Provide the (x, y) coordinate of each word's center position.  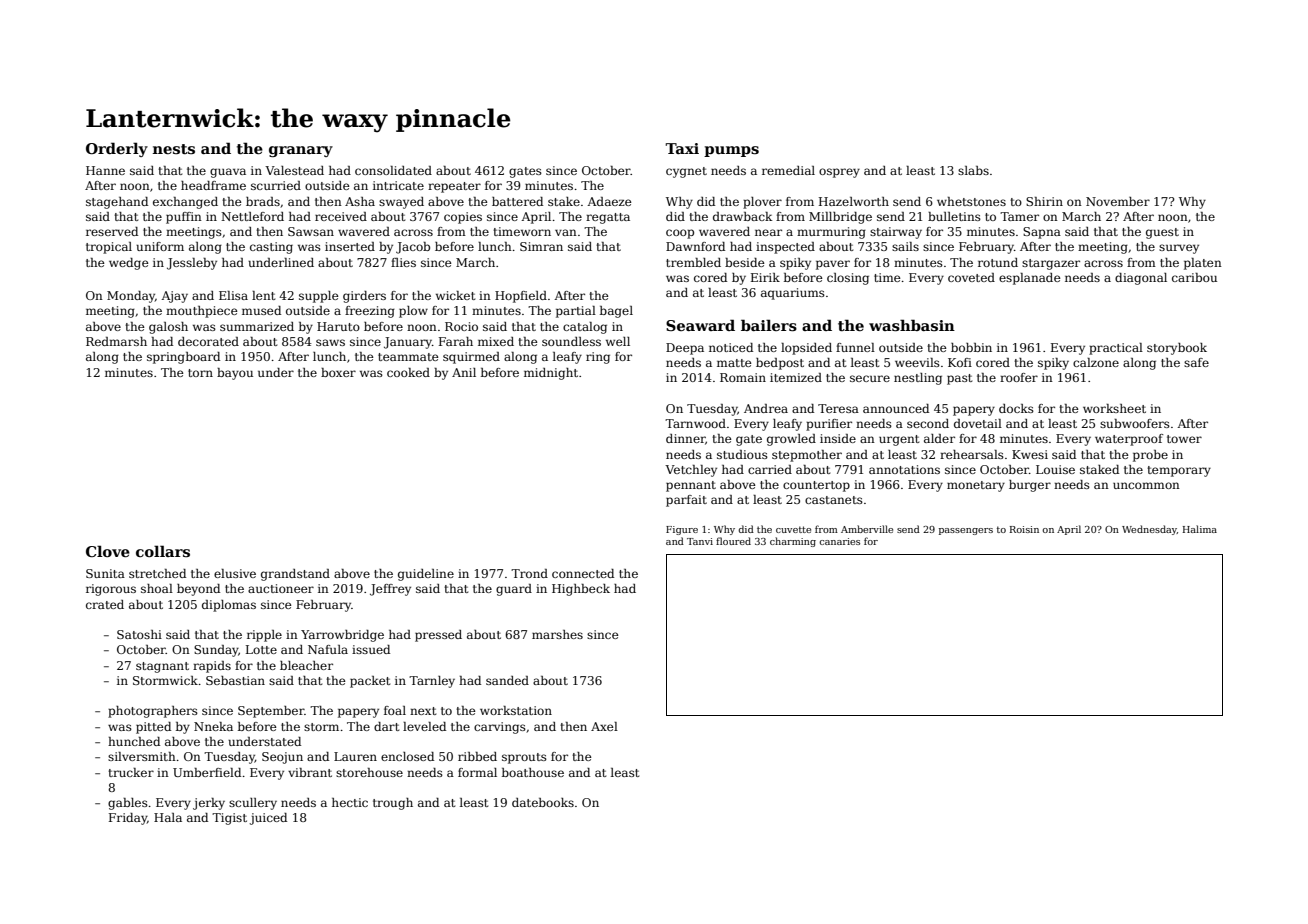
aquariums (793, 294)
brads (263, 201)
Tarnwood (695, 423)
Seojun (282, 758)
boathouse (533, 772)
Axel (604, 726)
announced (896, 408)
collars (163, 551)
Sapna (1042, 233)
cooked (408, 372)
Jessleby (192, 264)
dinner (685, 438)
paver (833, 265)
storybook (1177, 349)
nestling (918, 379)
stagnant (162, 667)
